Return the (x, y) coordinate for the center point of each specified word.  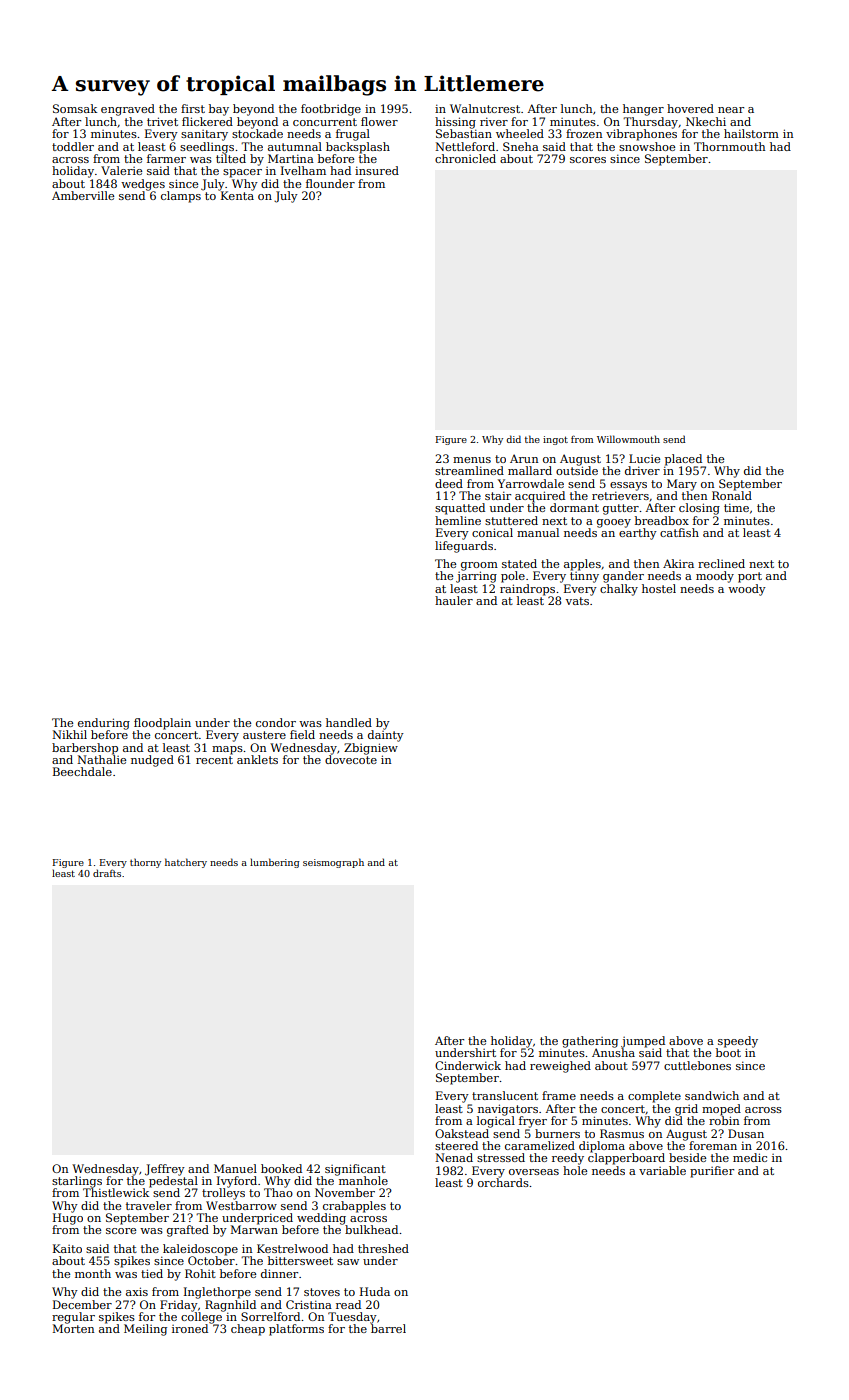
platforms (296, 1330)
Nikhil (69, 734)
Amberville (83, 195)
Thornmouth (729, 146)
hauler (454, 600)
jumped (643, 1042)
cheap (248, 1330)
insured (377, 170)
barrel (388, 1328)
